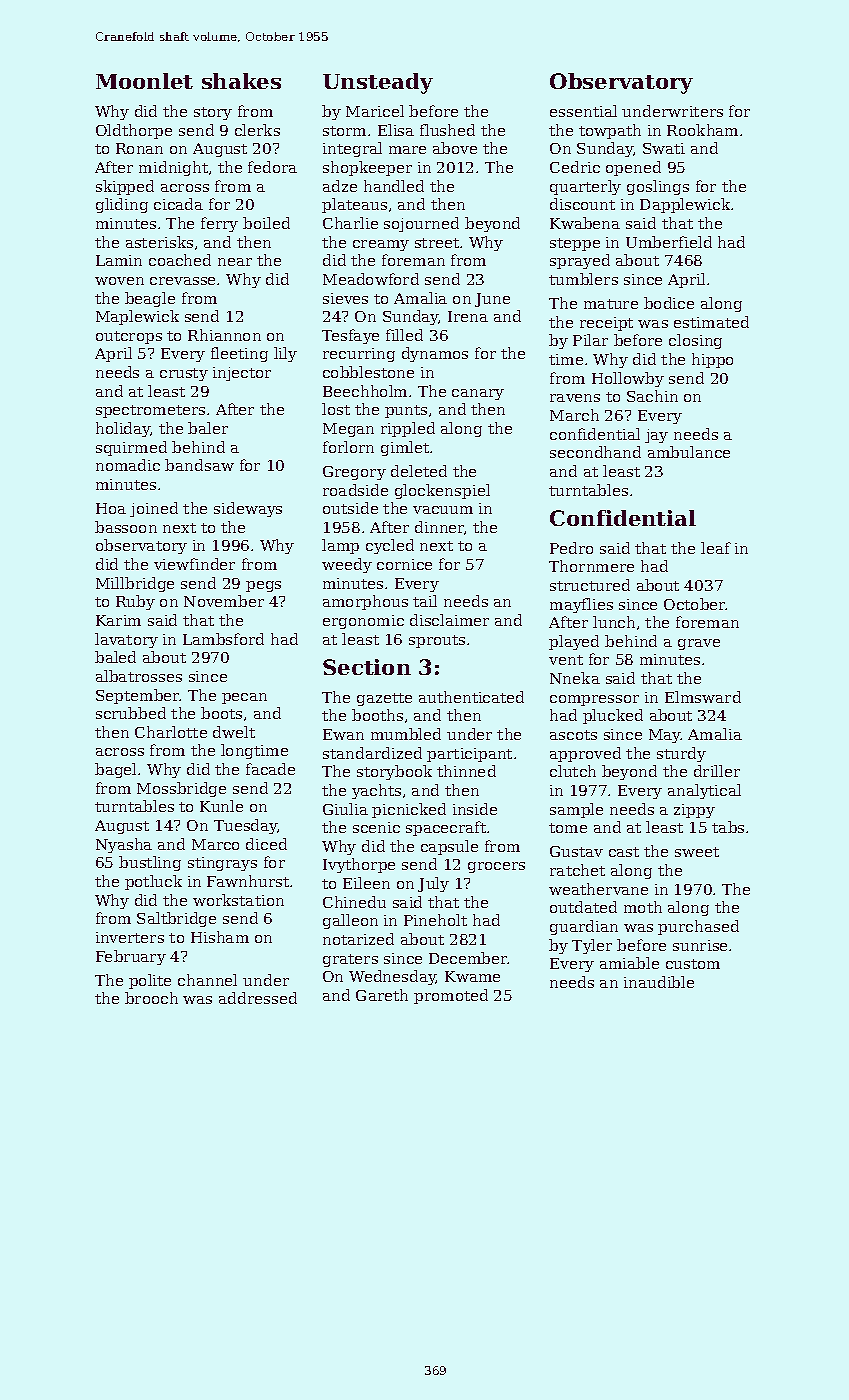 Image resolution: width=849 pixels, height=1400 pixels. I want to click on Millbridge, so click(135, 584).
